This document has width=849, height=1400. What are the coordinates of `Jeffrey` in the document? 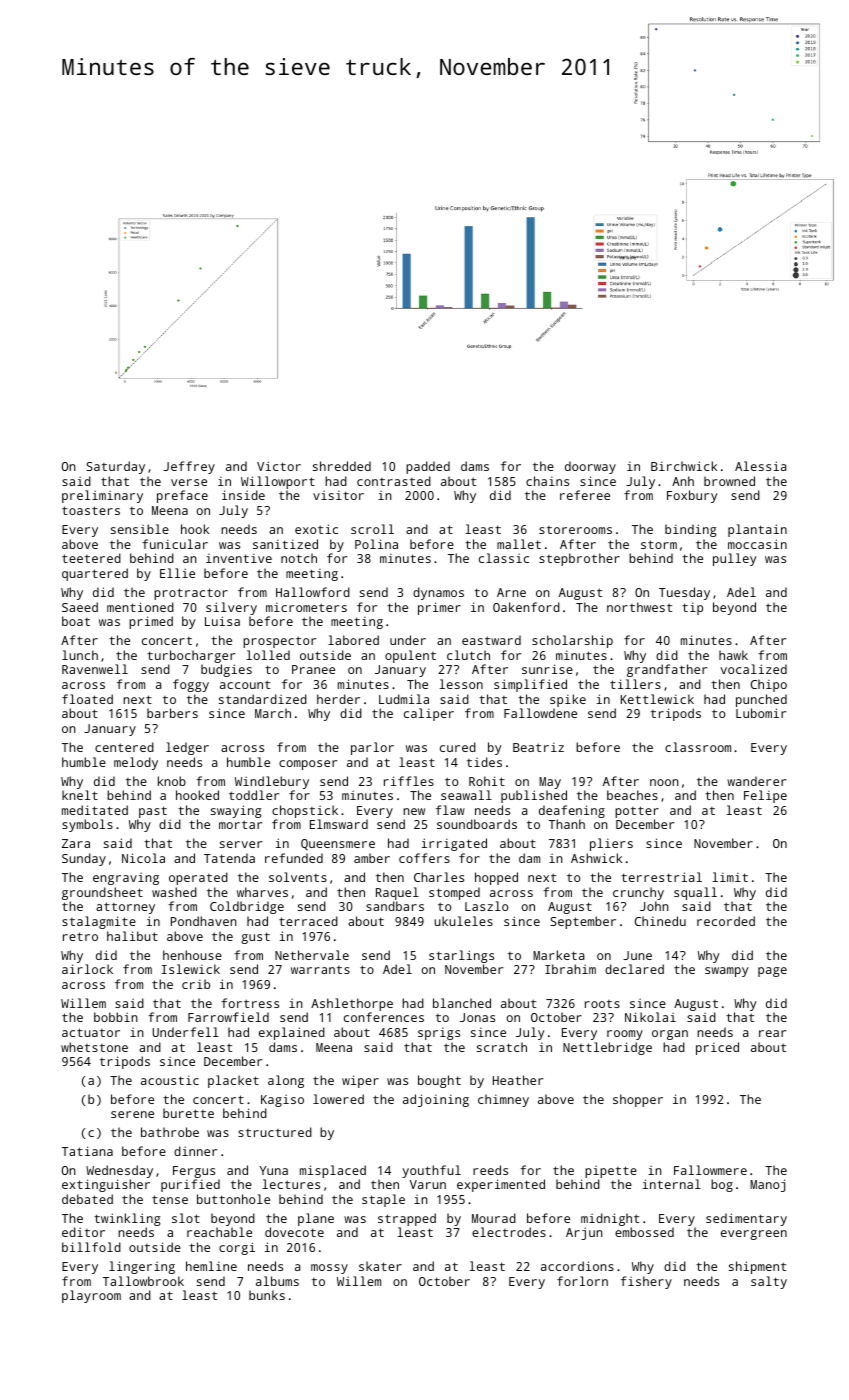 It's located at (189, 467).
